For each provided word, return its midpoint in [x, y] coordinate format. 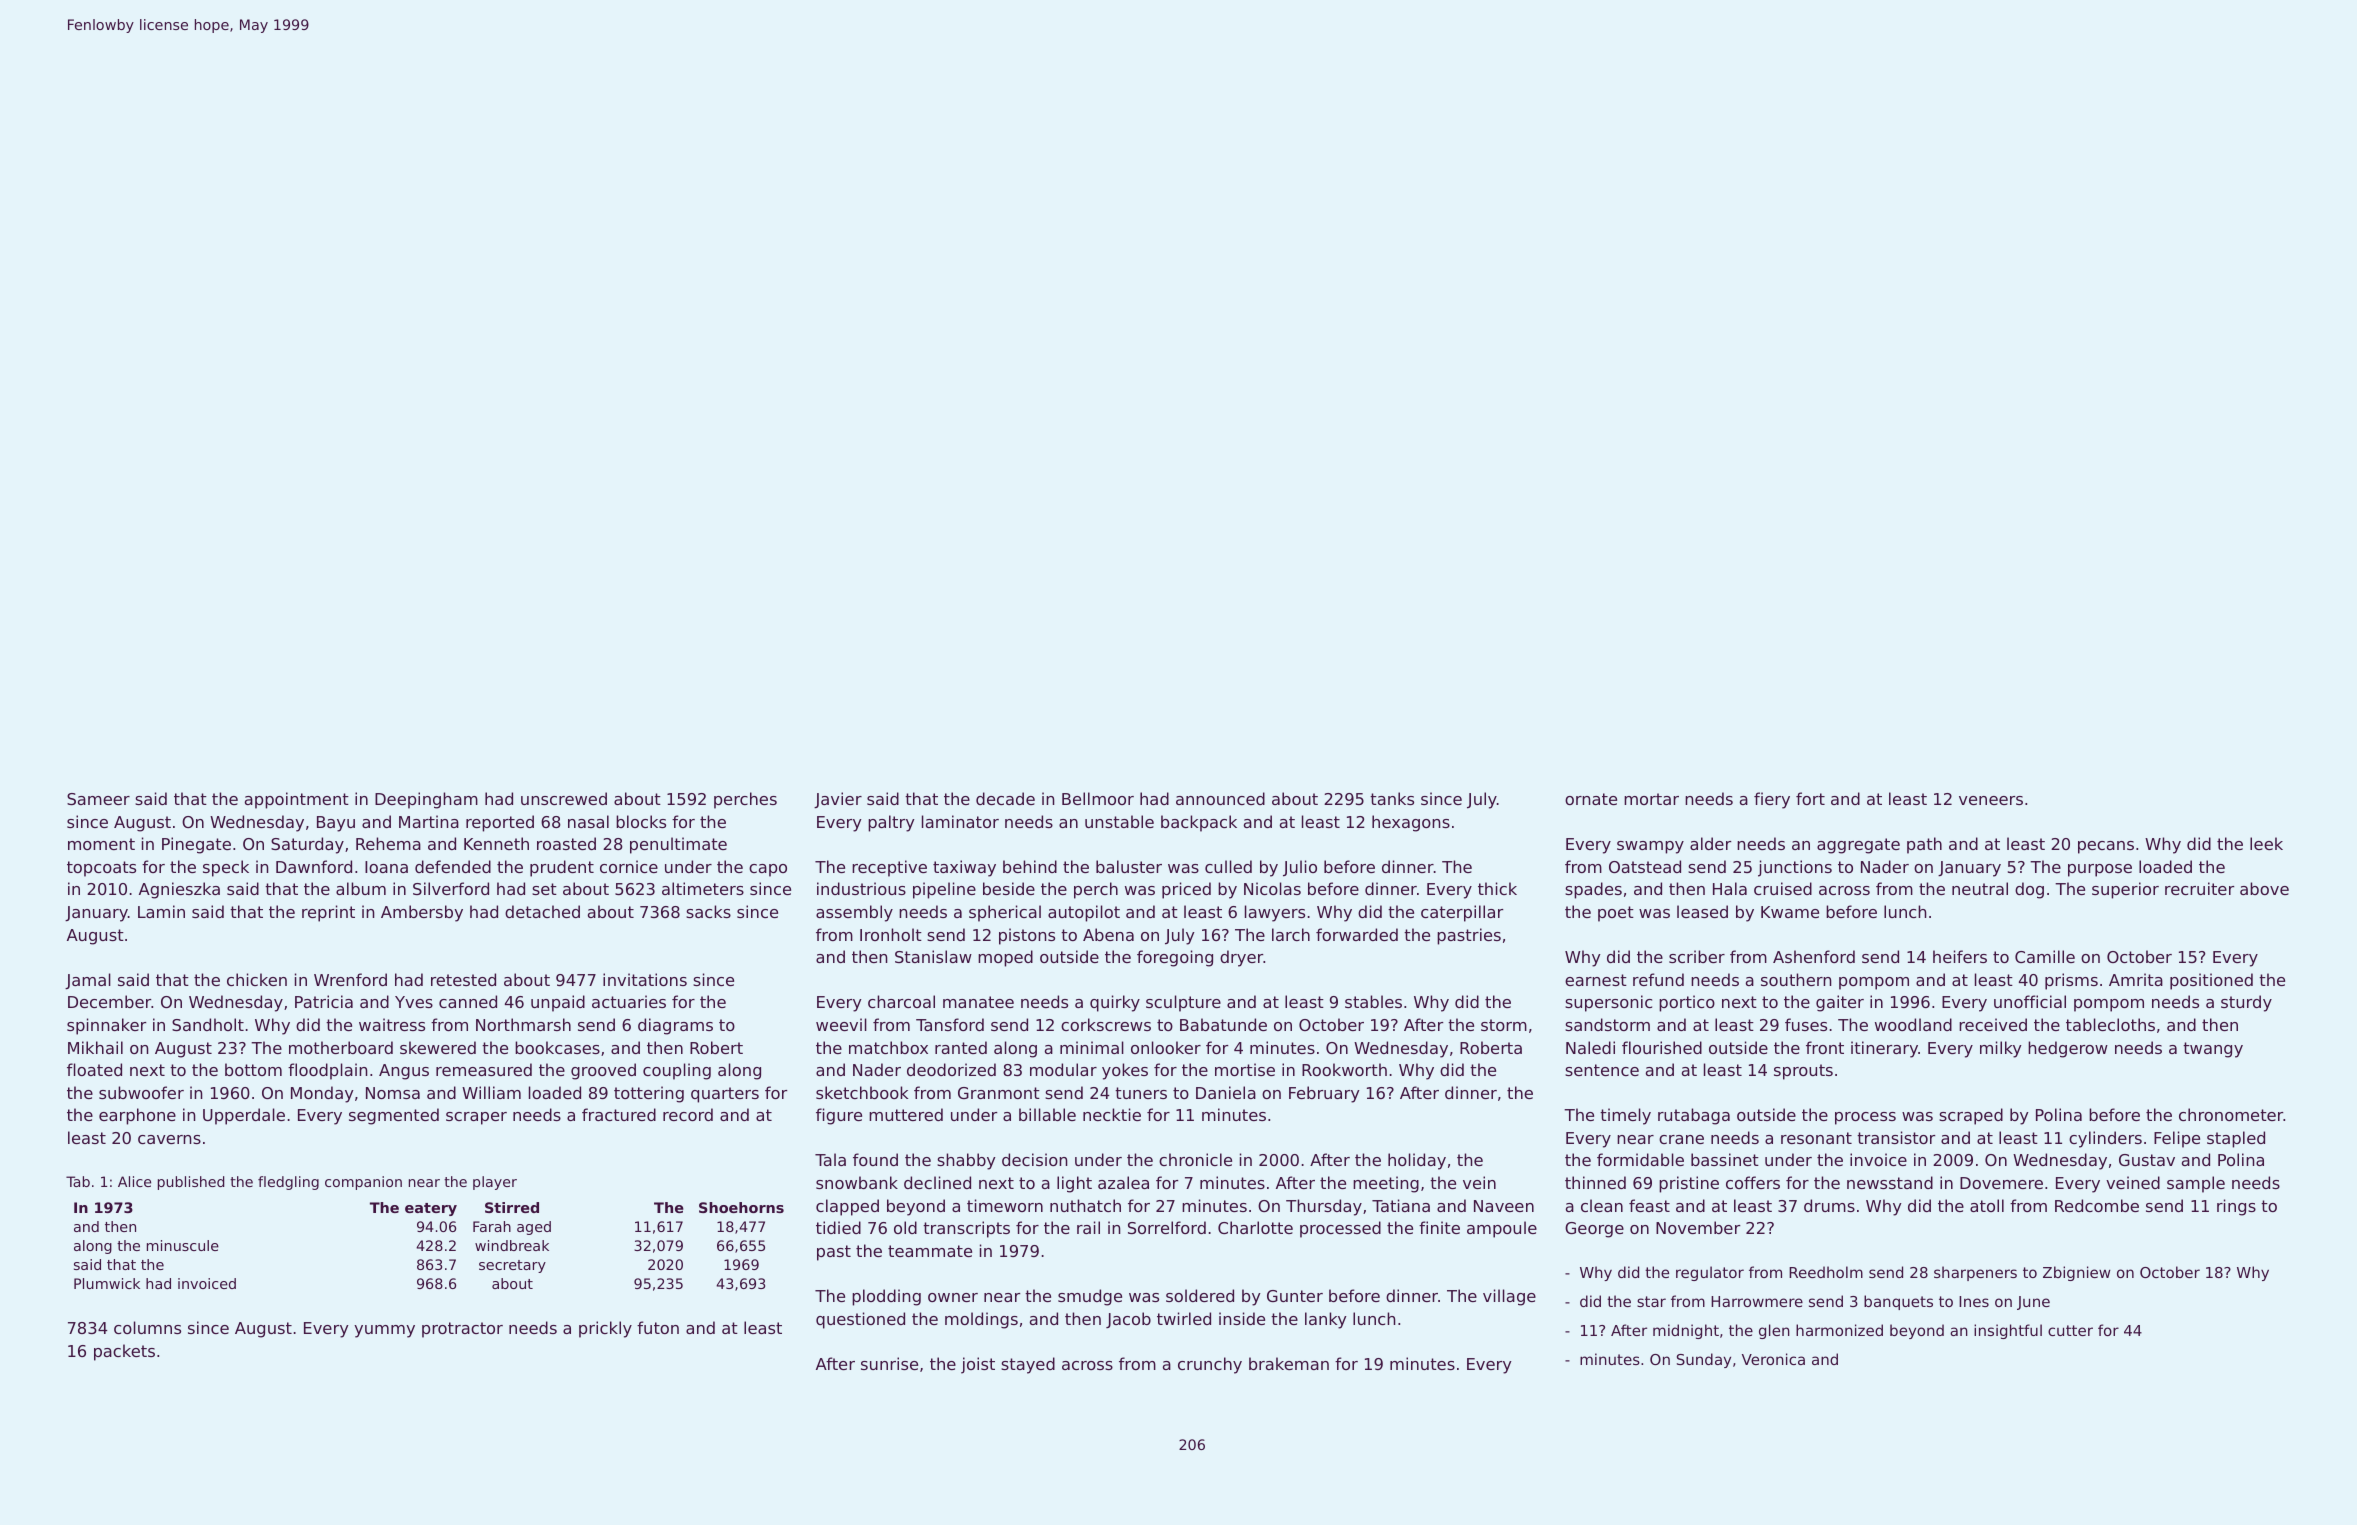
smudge [1090, 1297]
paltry [891, 823]
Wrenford [350, 979]
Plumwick [107, 1283]
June [2033, 1303]
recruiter [2199, 888]
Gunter [1295, 1296]
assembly [854, 913]
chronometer [2231, 1114]
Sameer [98, 799]
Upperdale [244, 1116]
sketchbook [862, 1092]
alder [1710, 843]
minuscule [183, 1245]
